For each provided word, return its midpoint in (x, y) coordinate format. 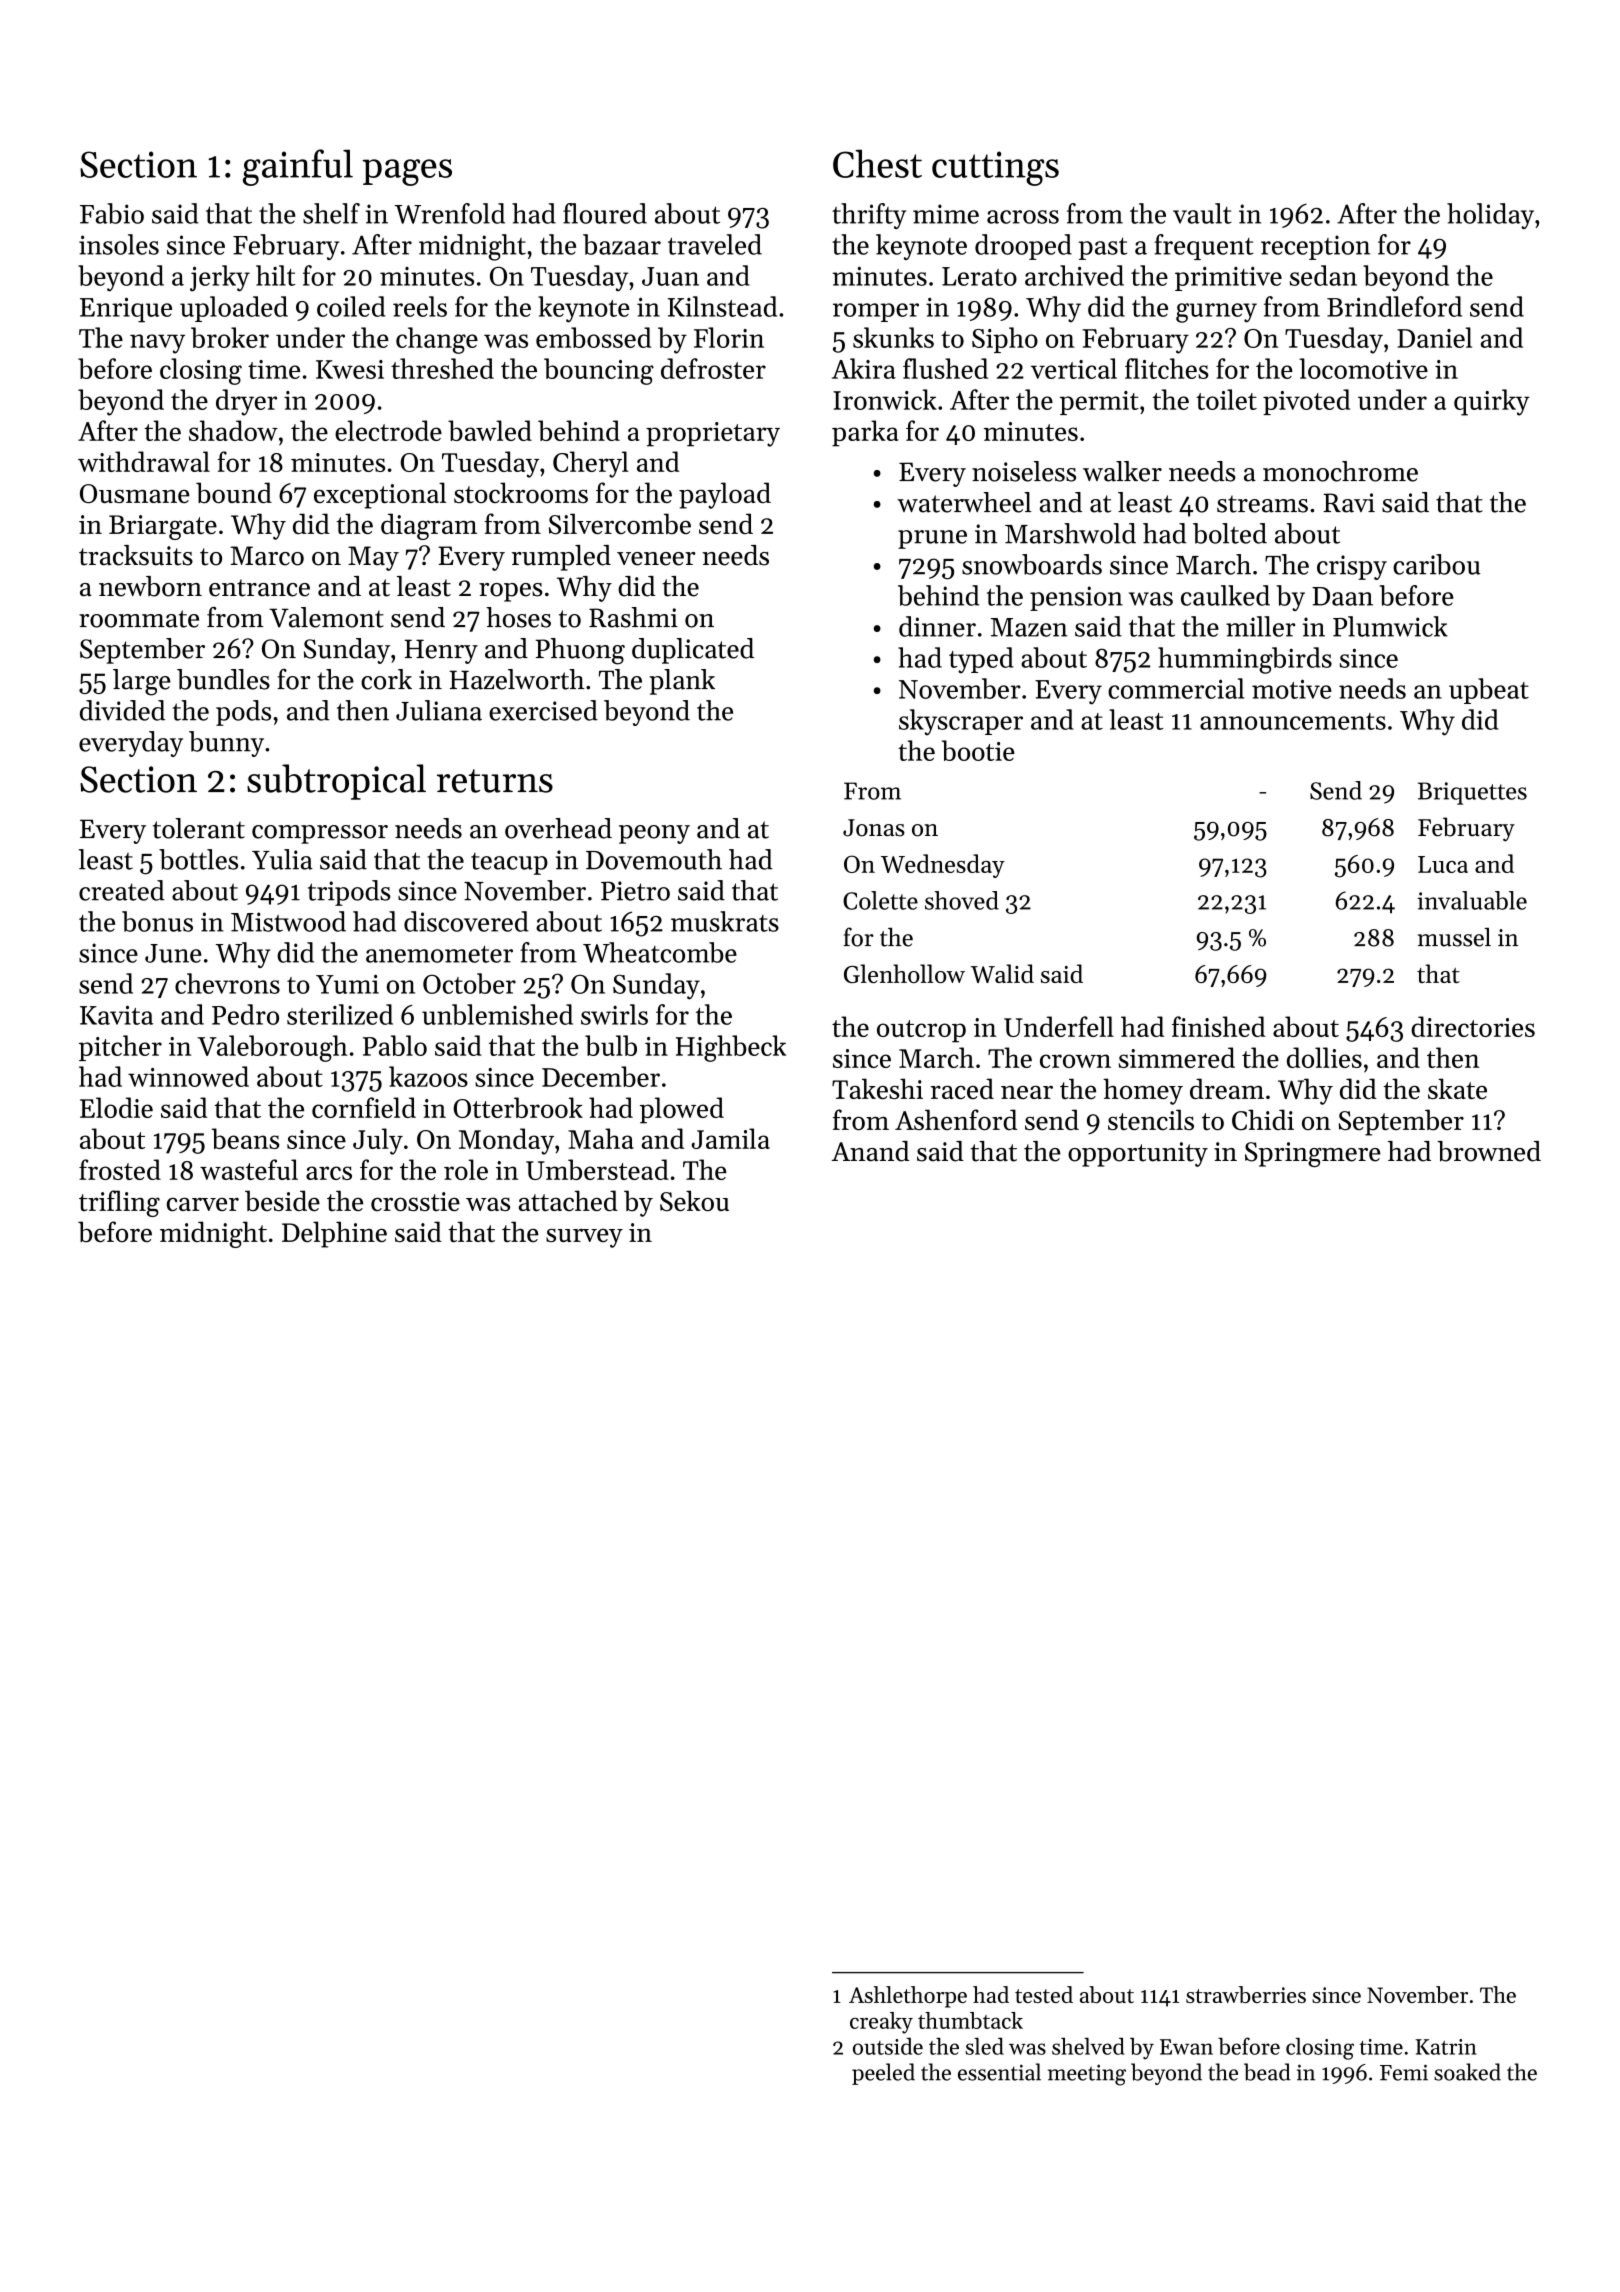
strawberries (1246, 1994)
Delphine (334, 1234)
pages (407, 172)
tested (1044, 1994)
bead (1267, 2072)
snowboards (1032, 564)
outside (888, 2046)
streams (1262, 504)
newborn (150, 586)
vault (1202, 213)
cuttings (995, 168)
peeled (883, 2074)
